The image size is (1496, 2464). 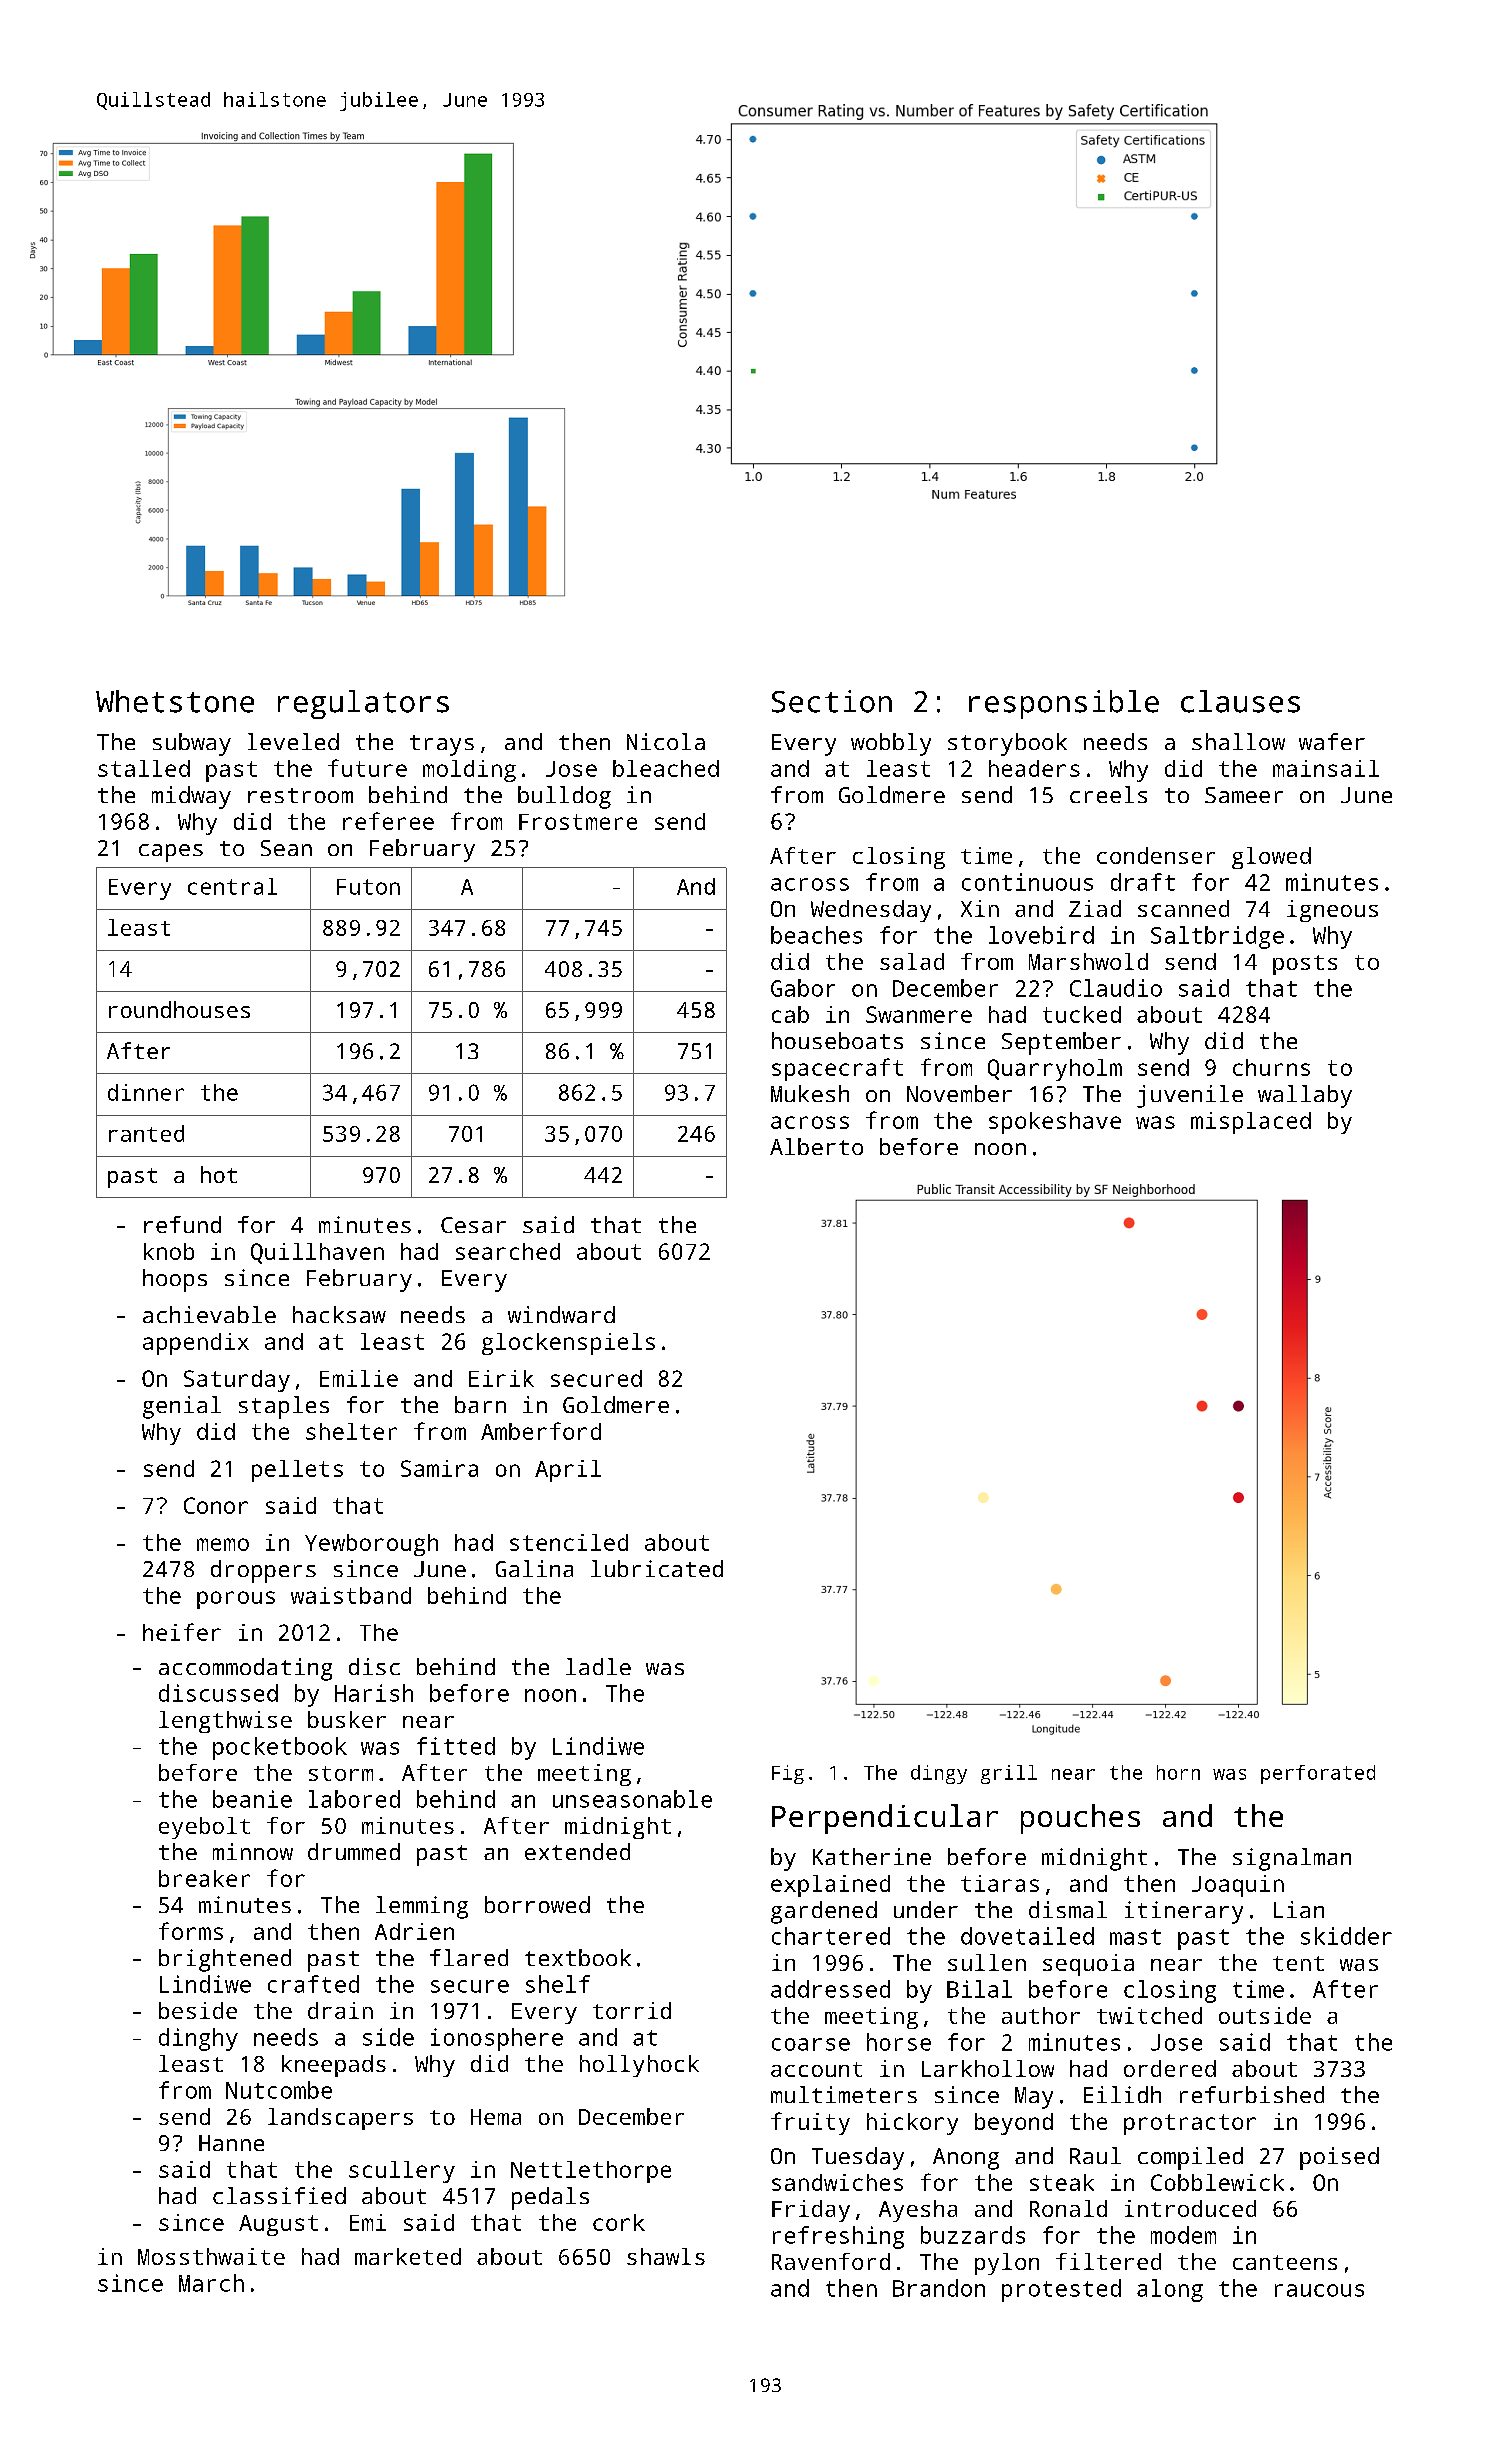 What do you see at coordinates (1318, 1774) in the page?
I see `perforated` at bounding box center [1318, 1774].
